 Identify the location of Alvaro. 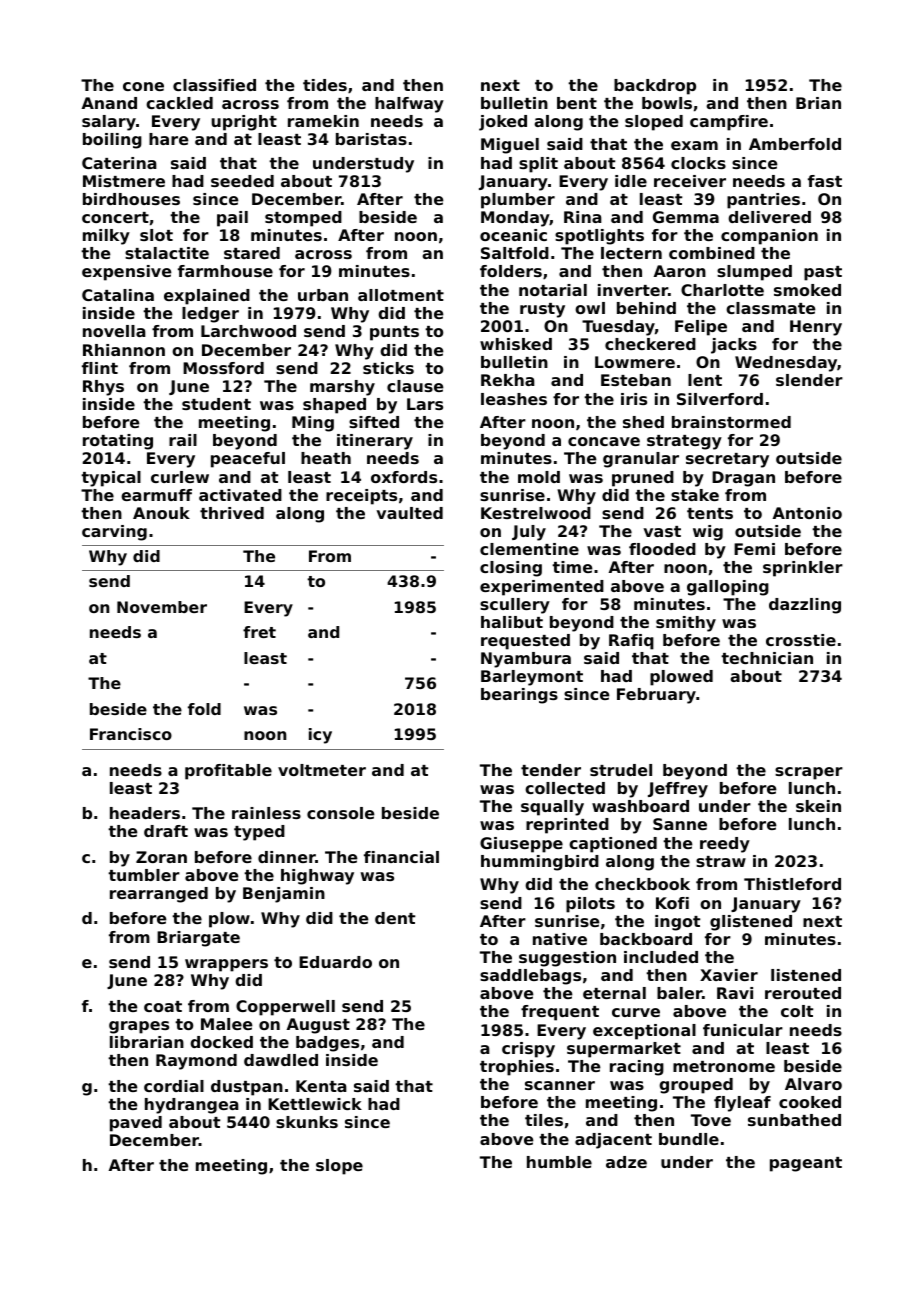
(813, 1084).
